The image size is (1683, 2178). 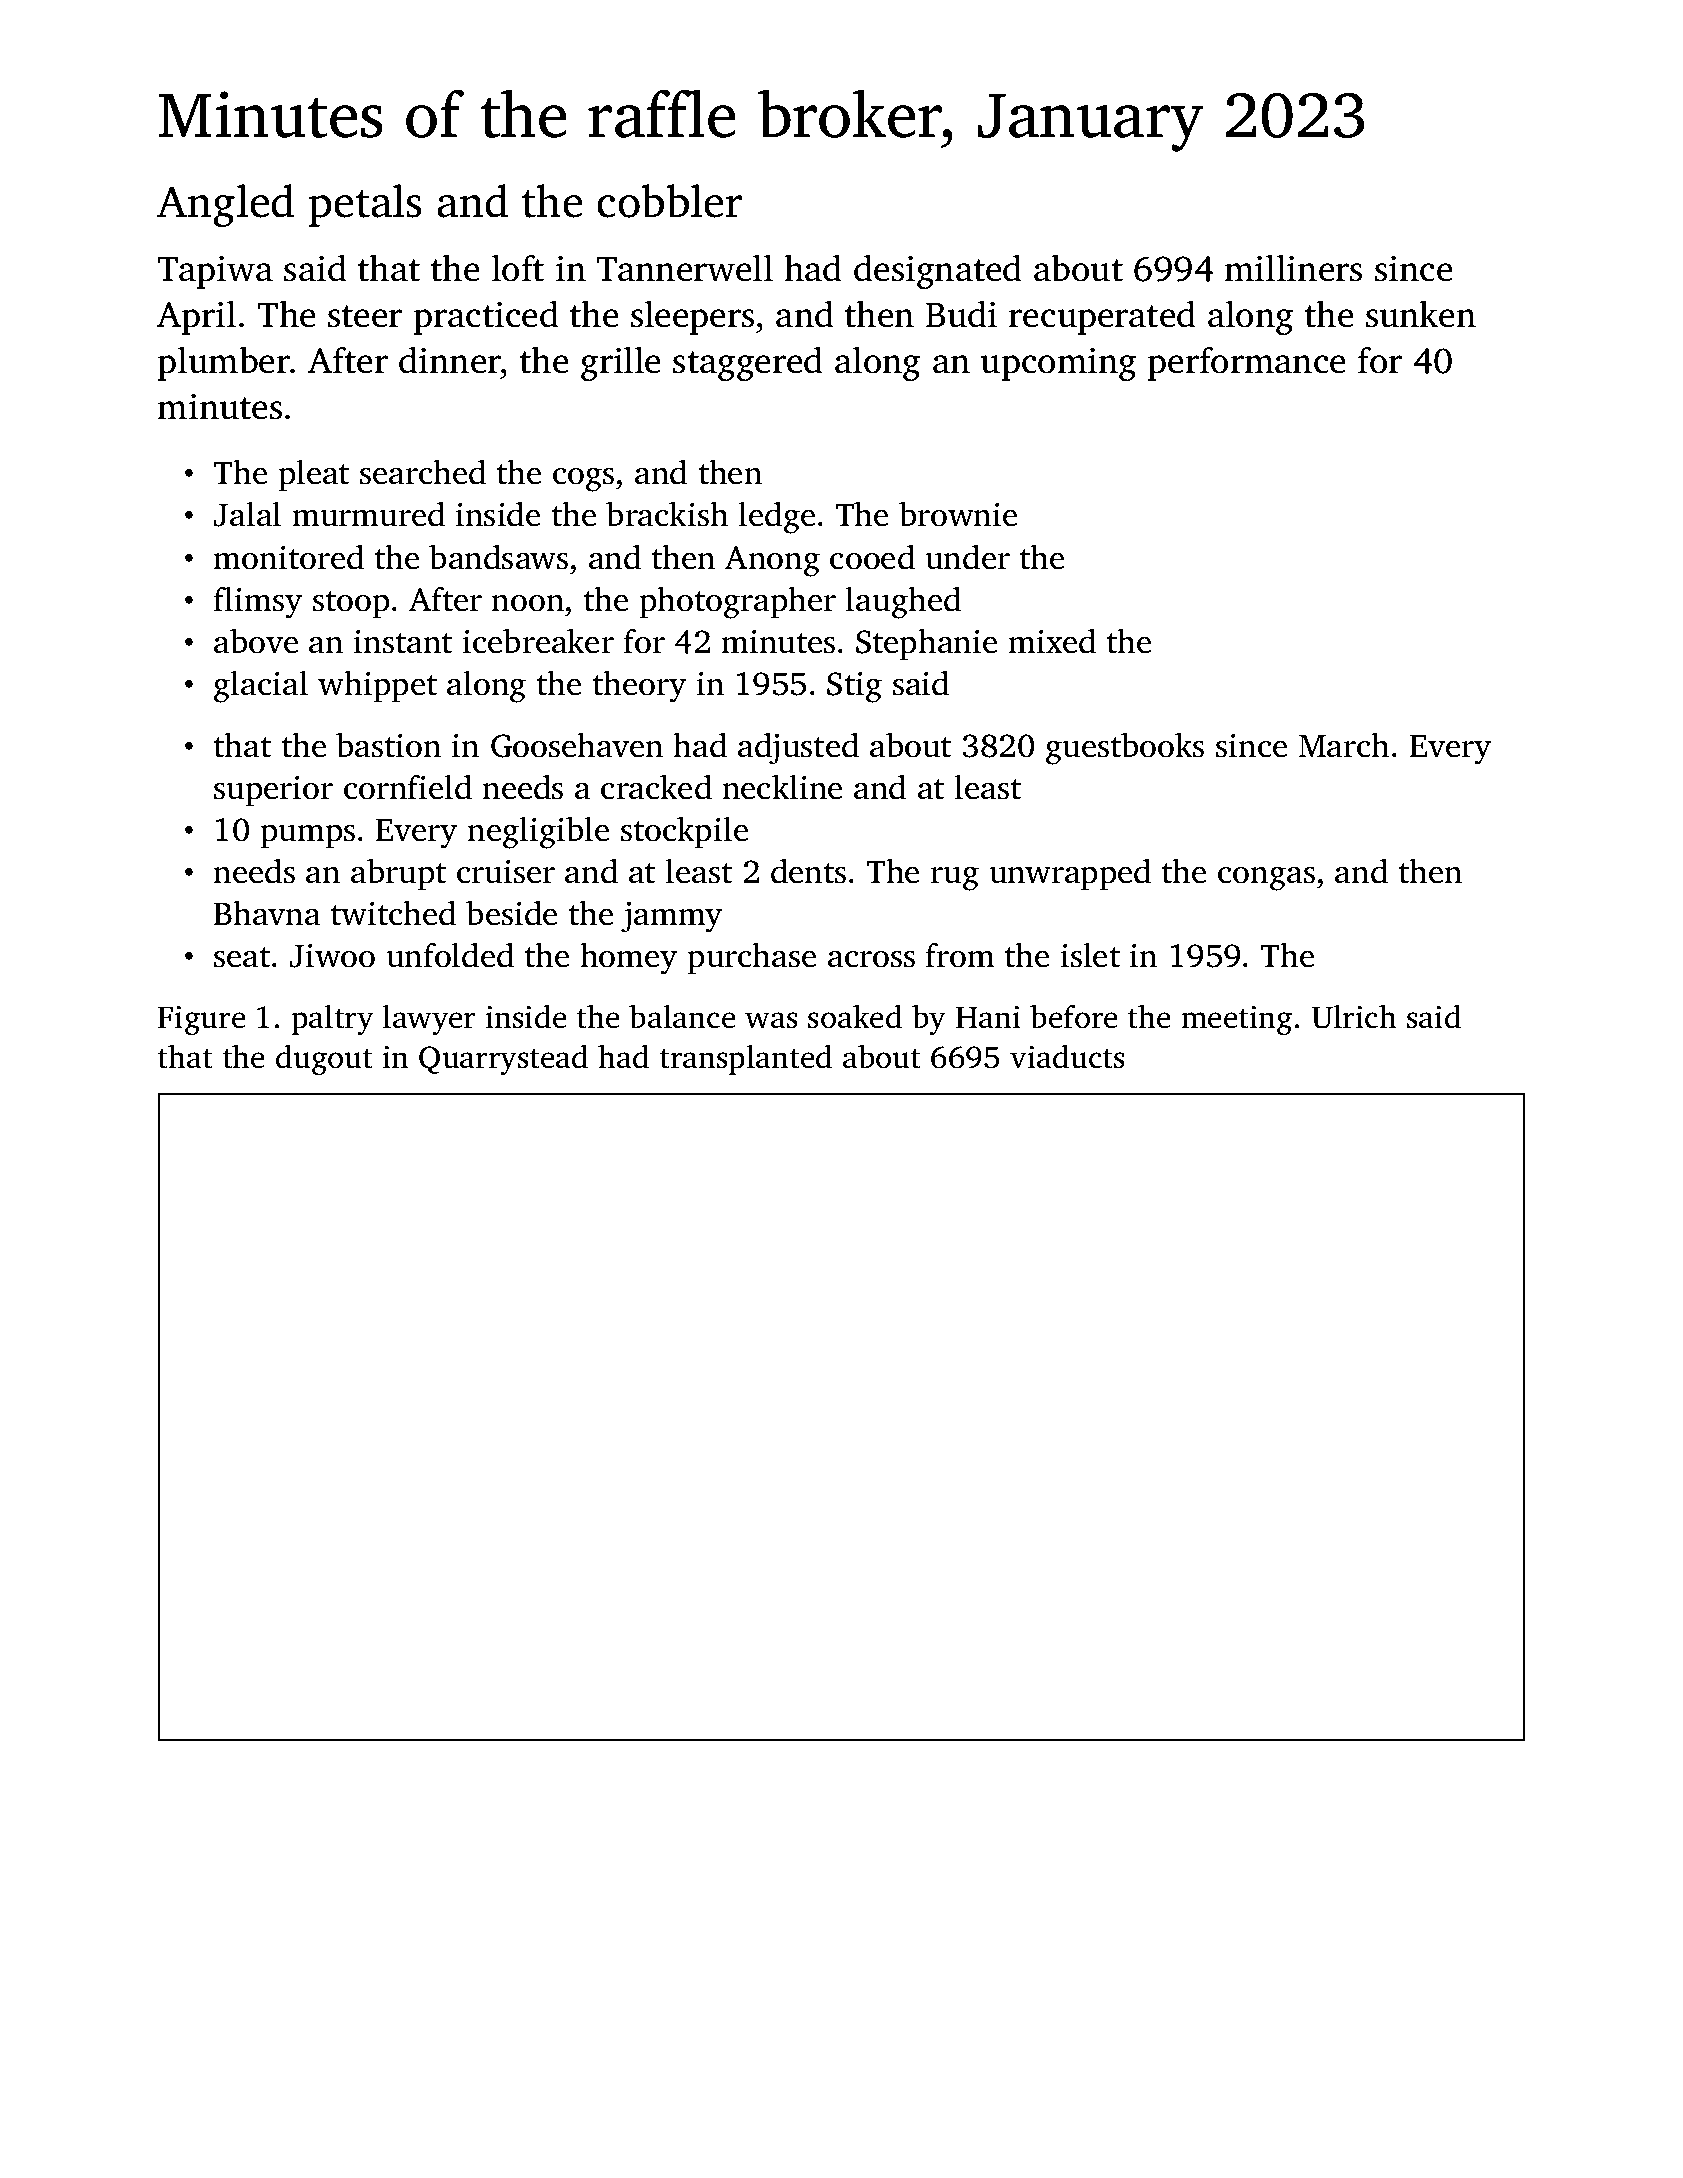 I want to click on cooed, so click(x=872, y=557).
